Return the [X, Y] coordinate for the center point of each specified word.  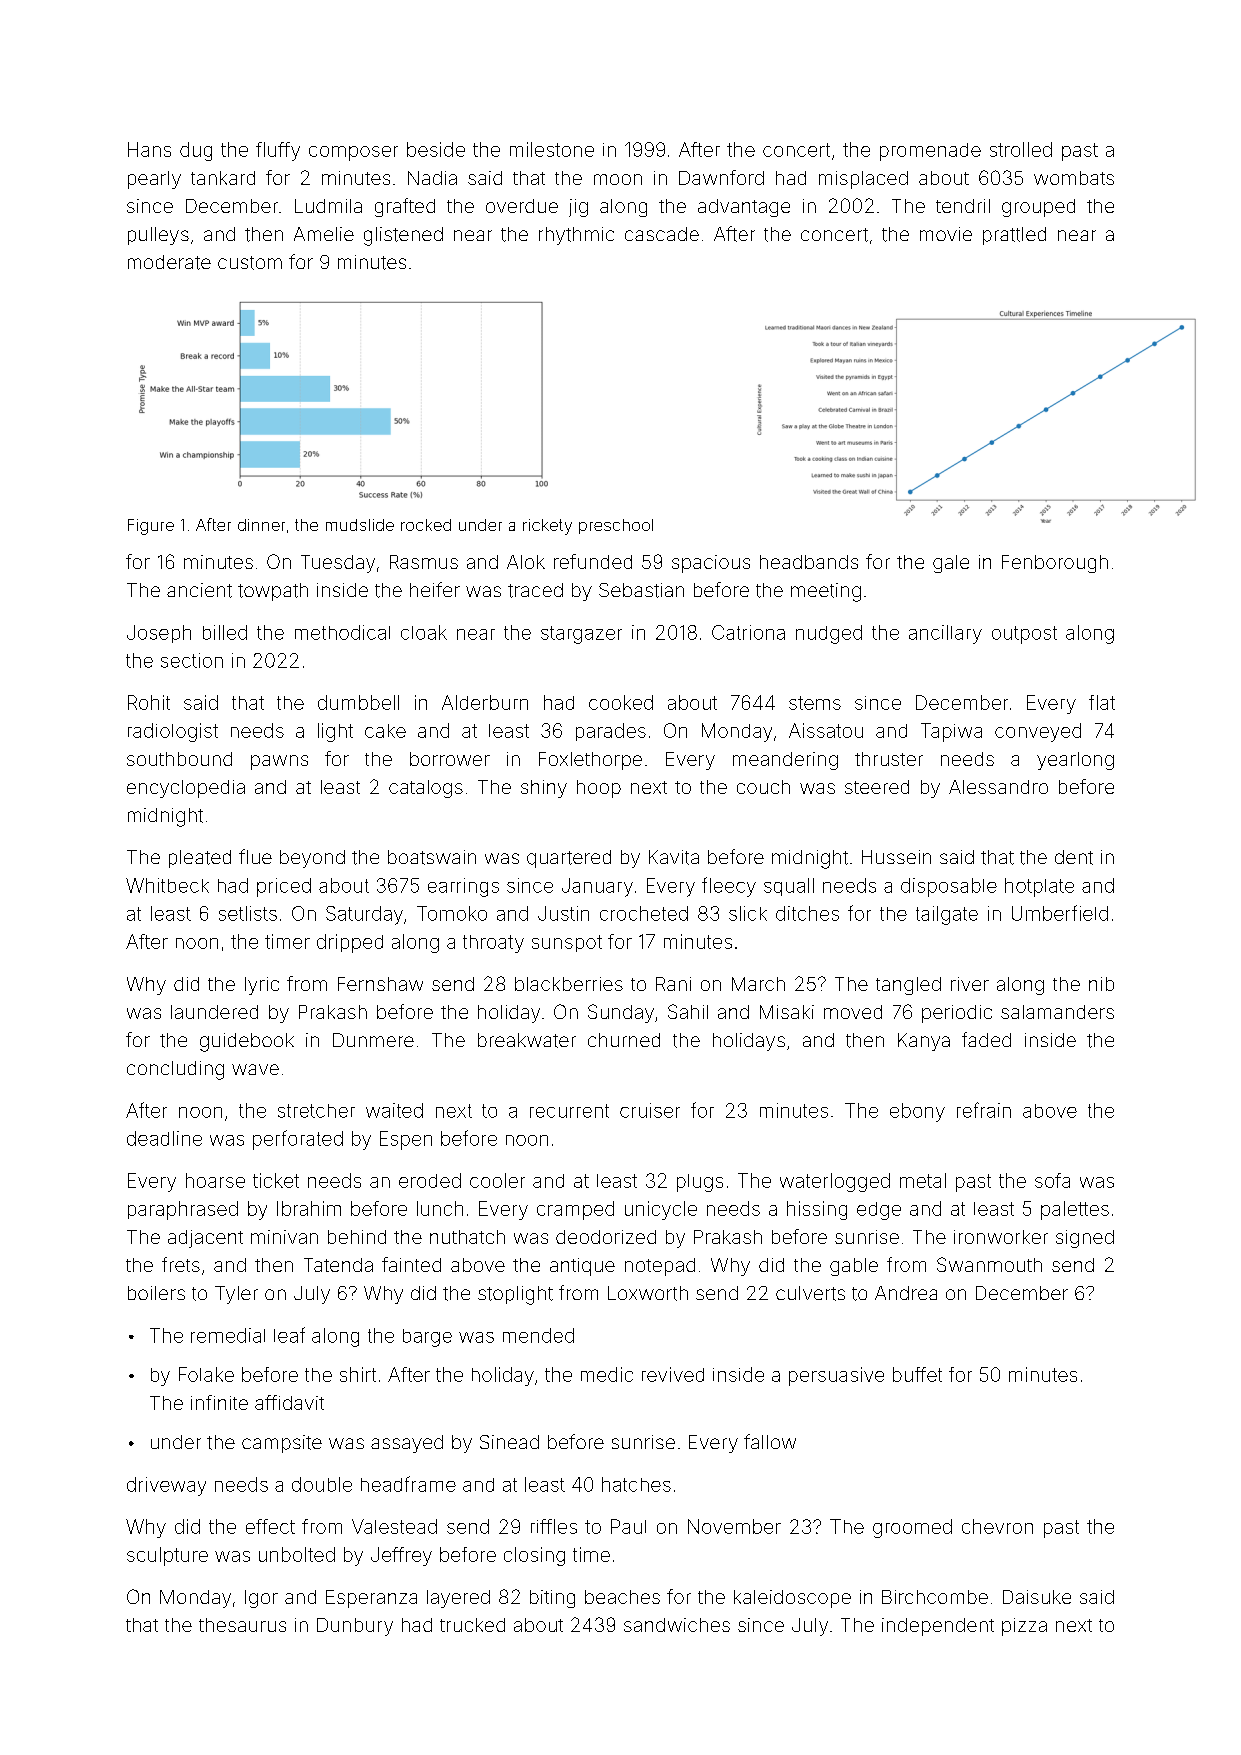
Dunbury [355, 1627]
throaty [493, 944]
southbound [179, 759]
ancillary [945, 634]
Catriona [748, 632]
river [970, 984]
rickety [547, 527]
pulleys [158, 236]
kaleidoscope [792, 1599]
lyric [262, 986]
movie [946, 234]
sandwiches [677, 1625]
